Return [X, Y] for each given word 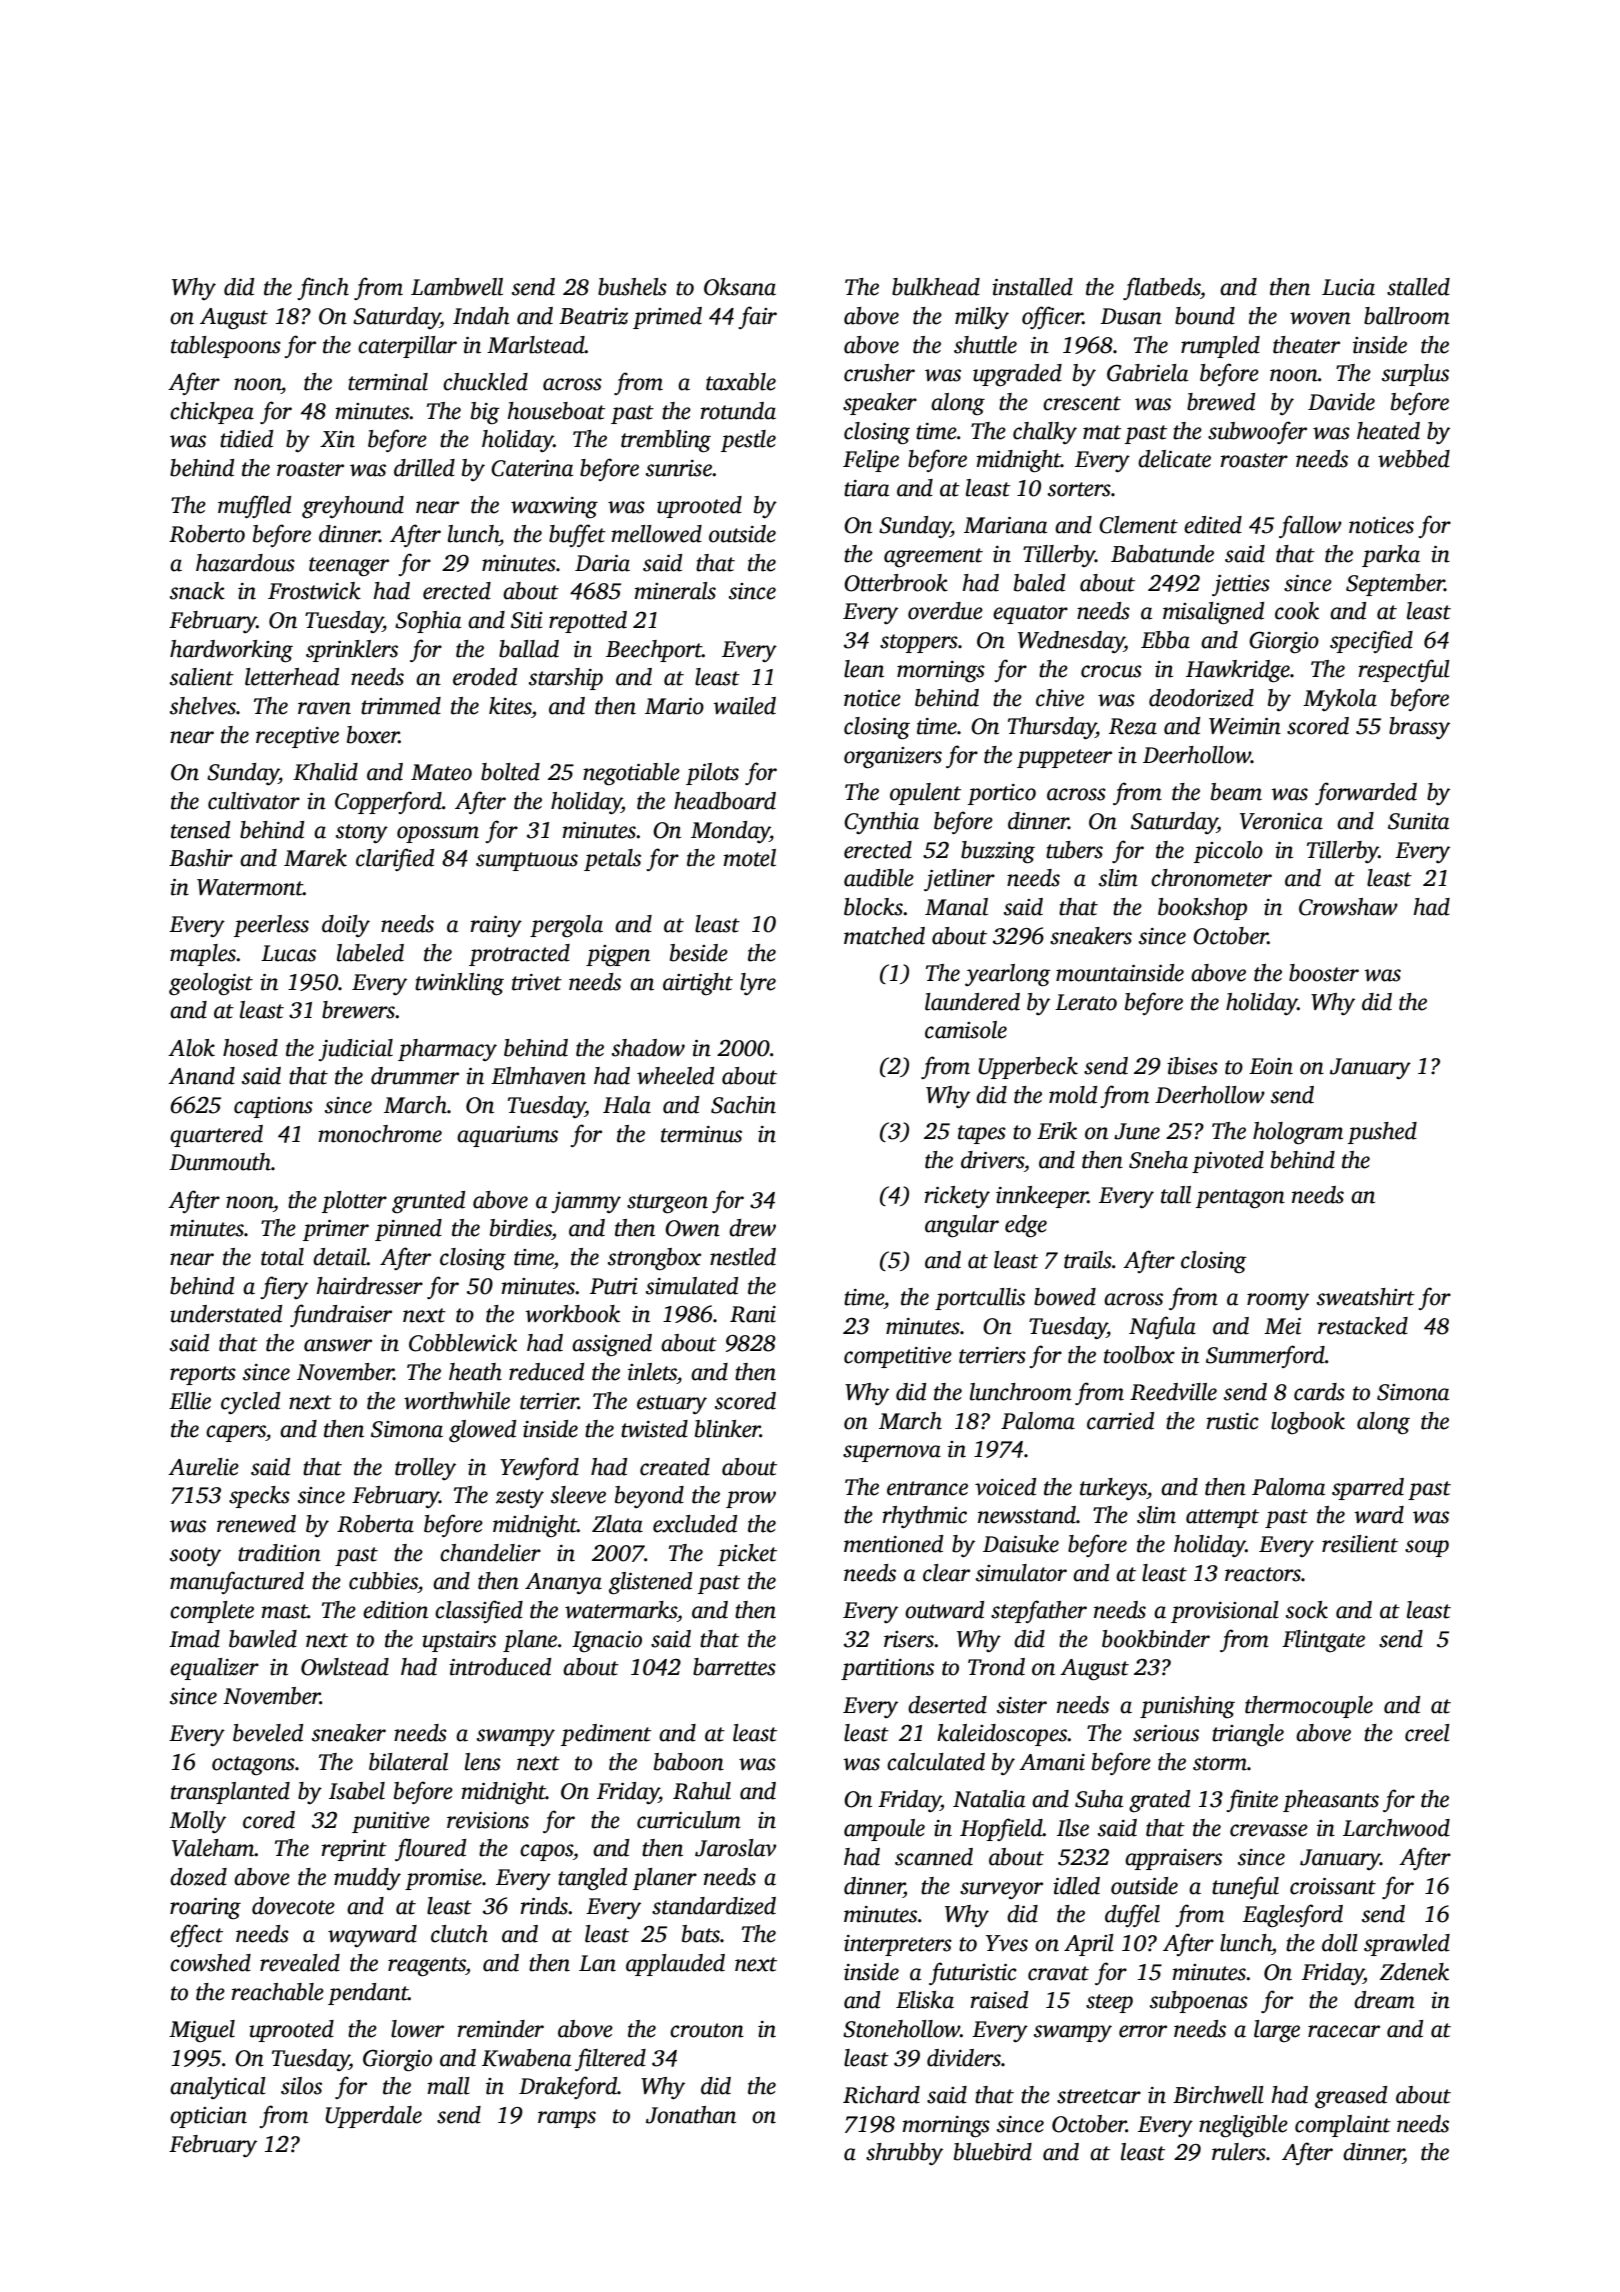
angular [962, 1226]
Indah [481, 316]
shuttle [985, 345]
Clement [1138, 525]
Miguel [202, 2031]
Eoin [1271, 1066]
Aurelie [203, 1467]
